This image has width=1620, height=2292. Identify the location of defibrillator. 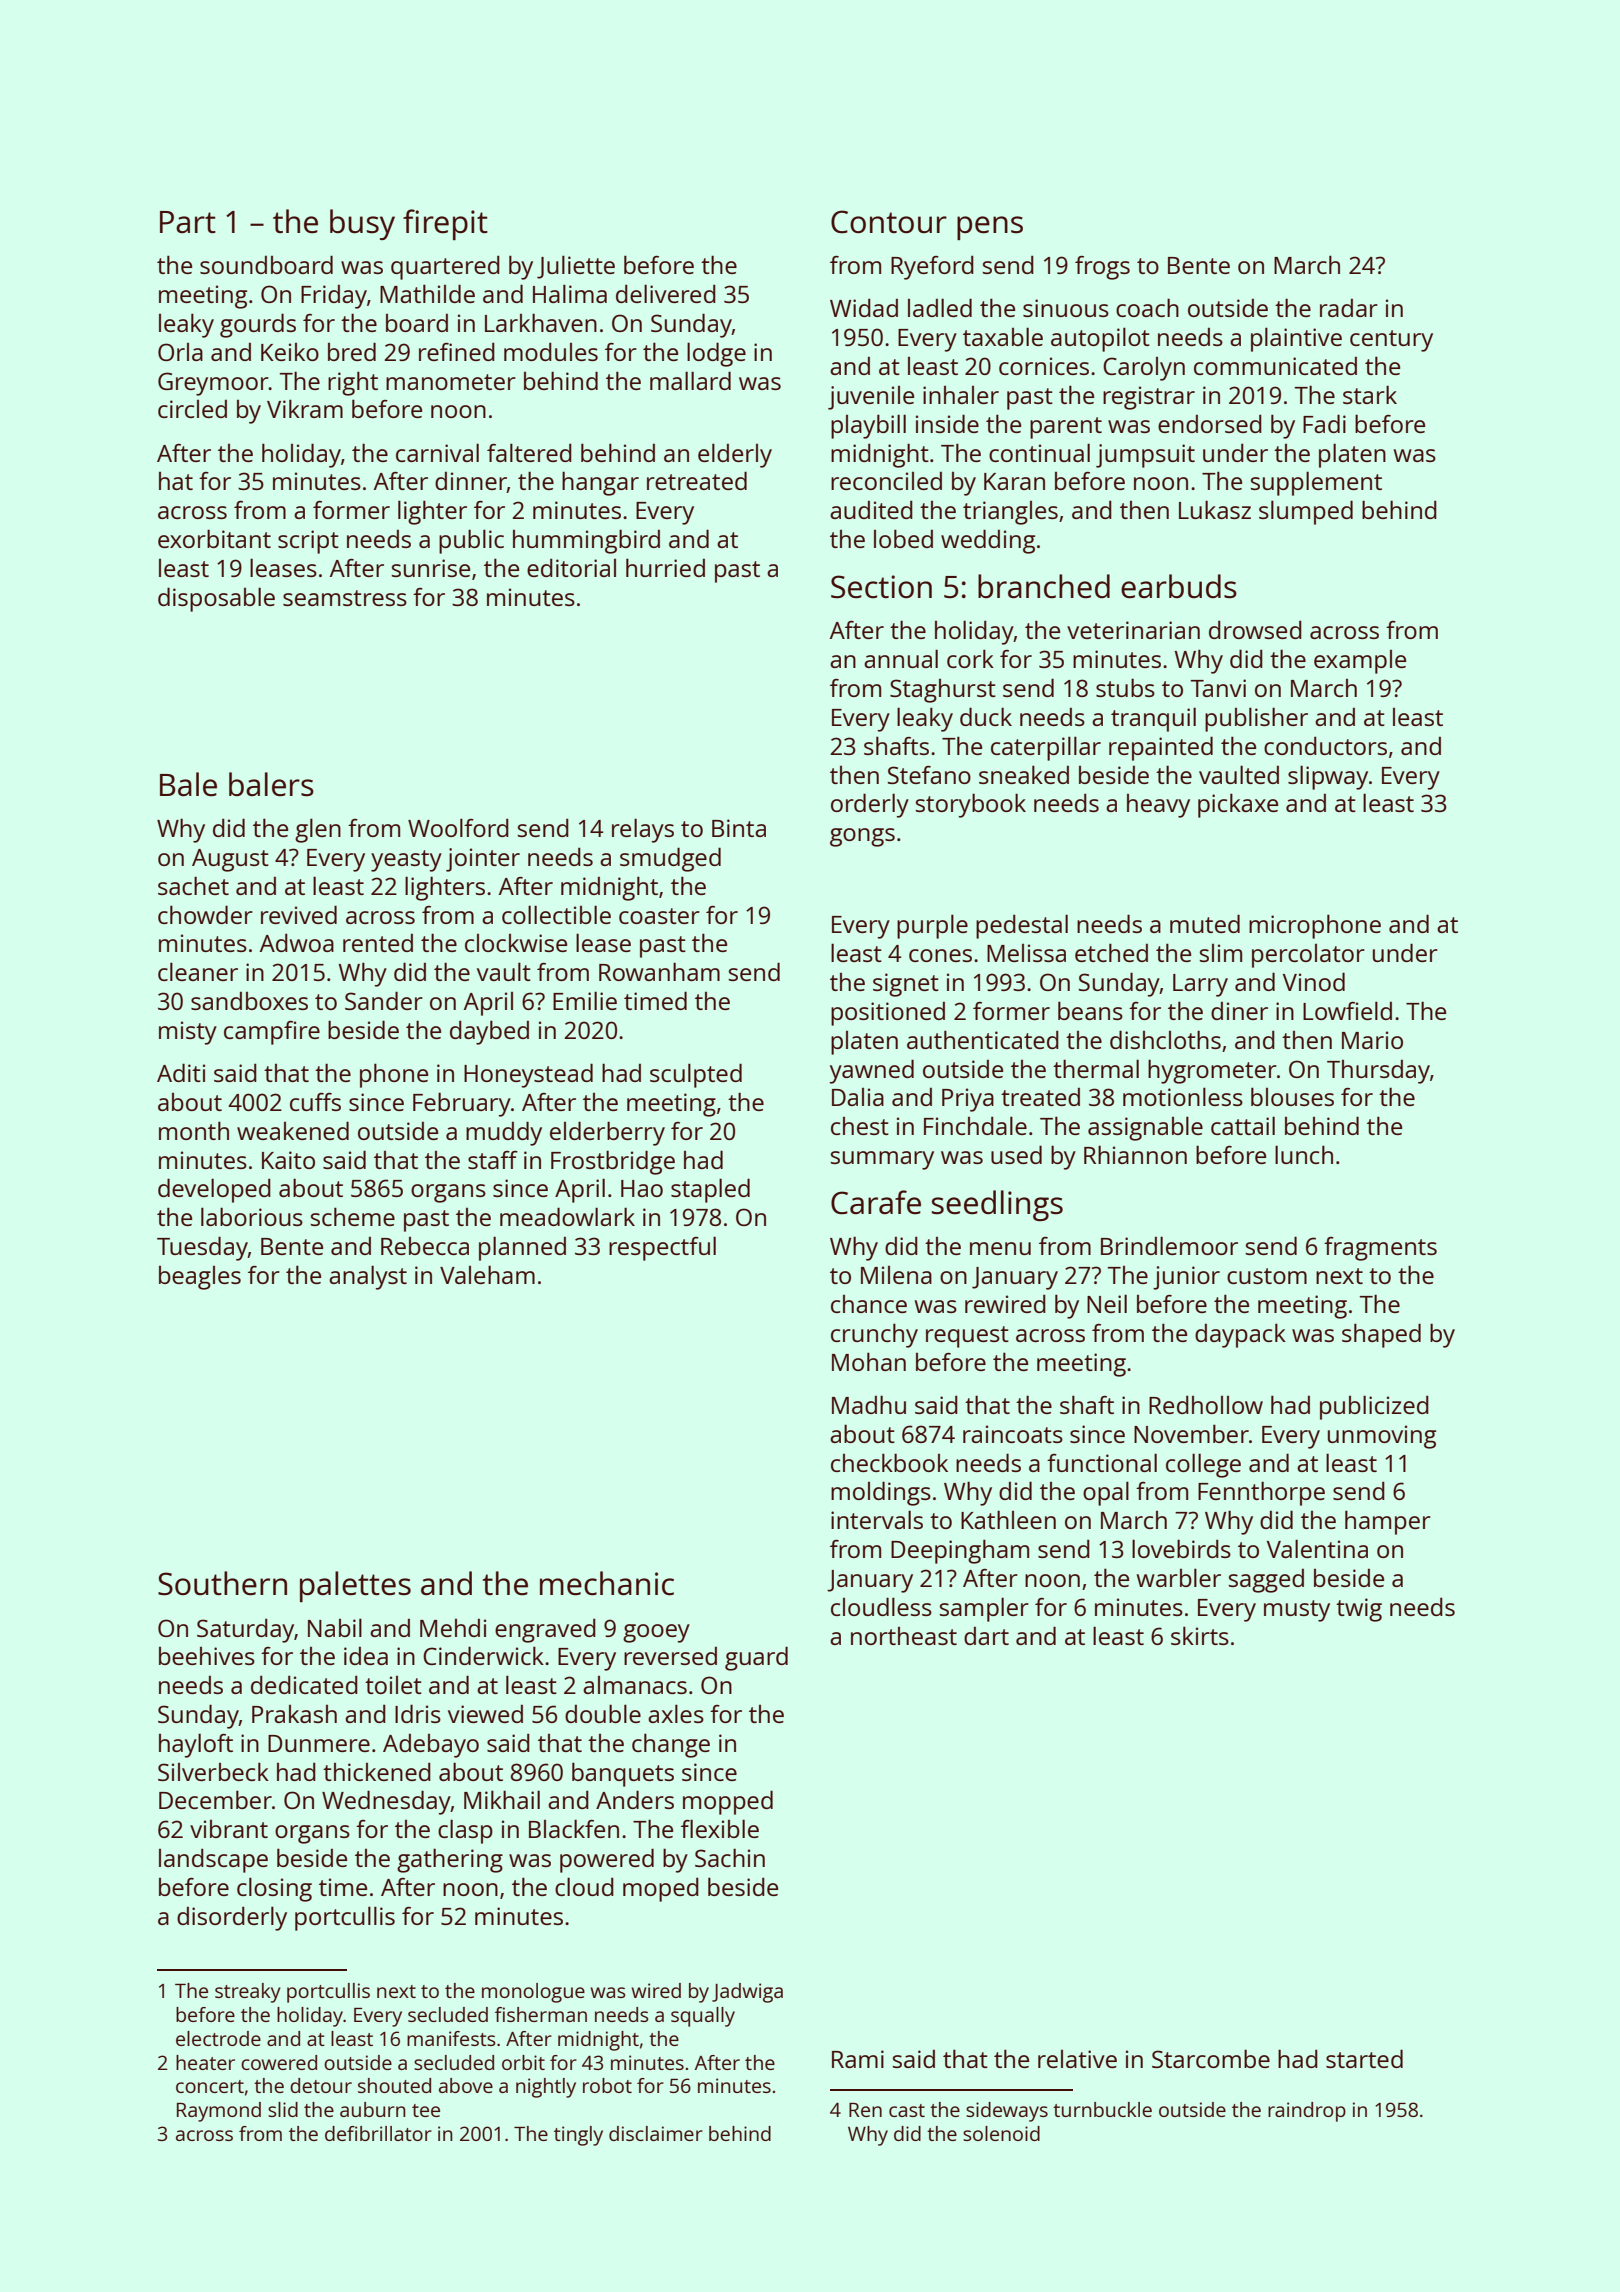
(378, 2133).
